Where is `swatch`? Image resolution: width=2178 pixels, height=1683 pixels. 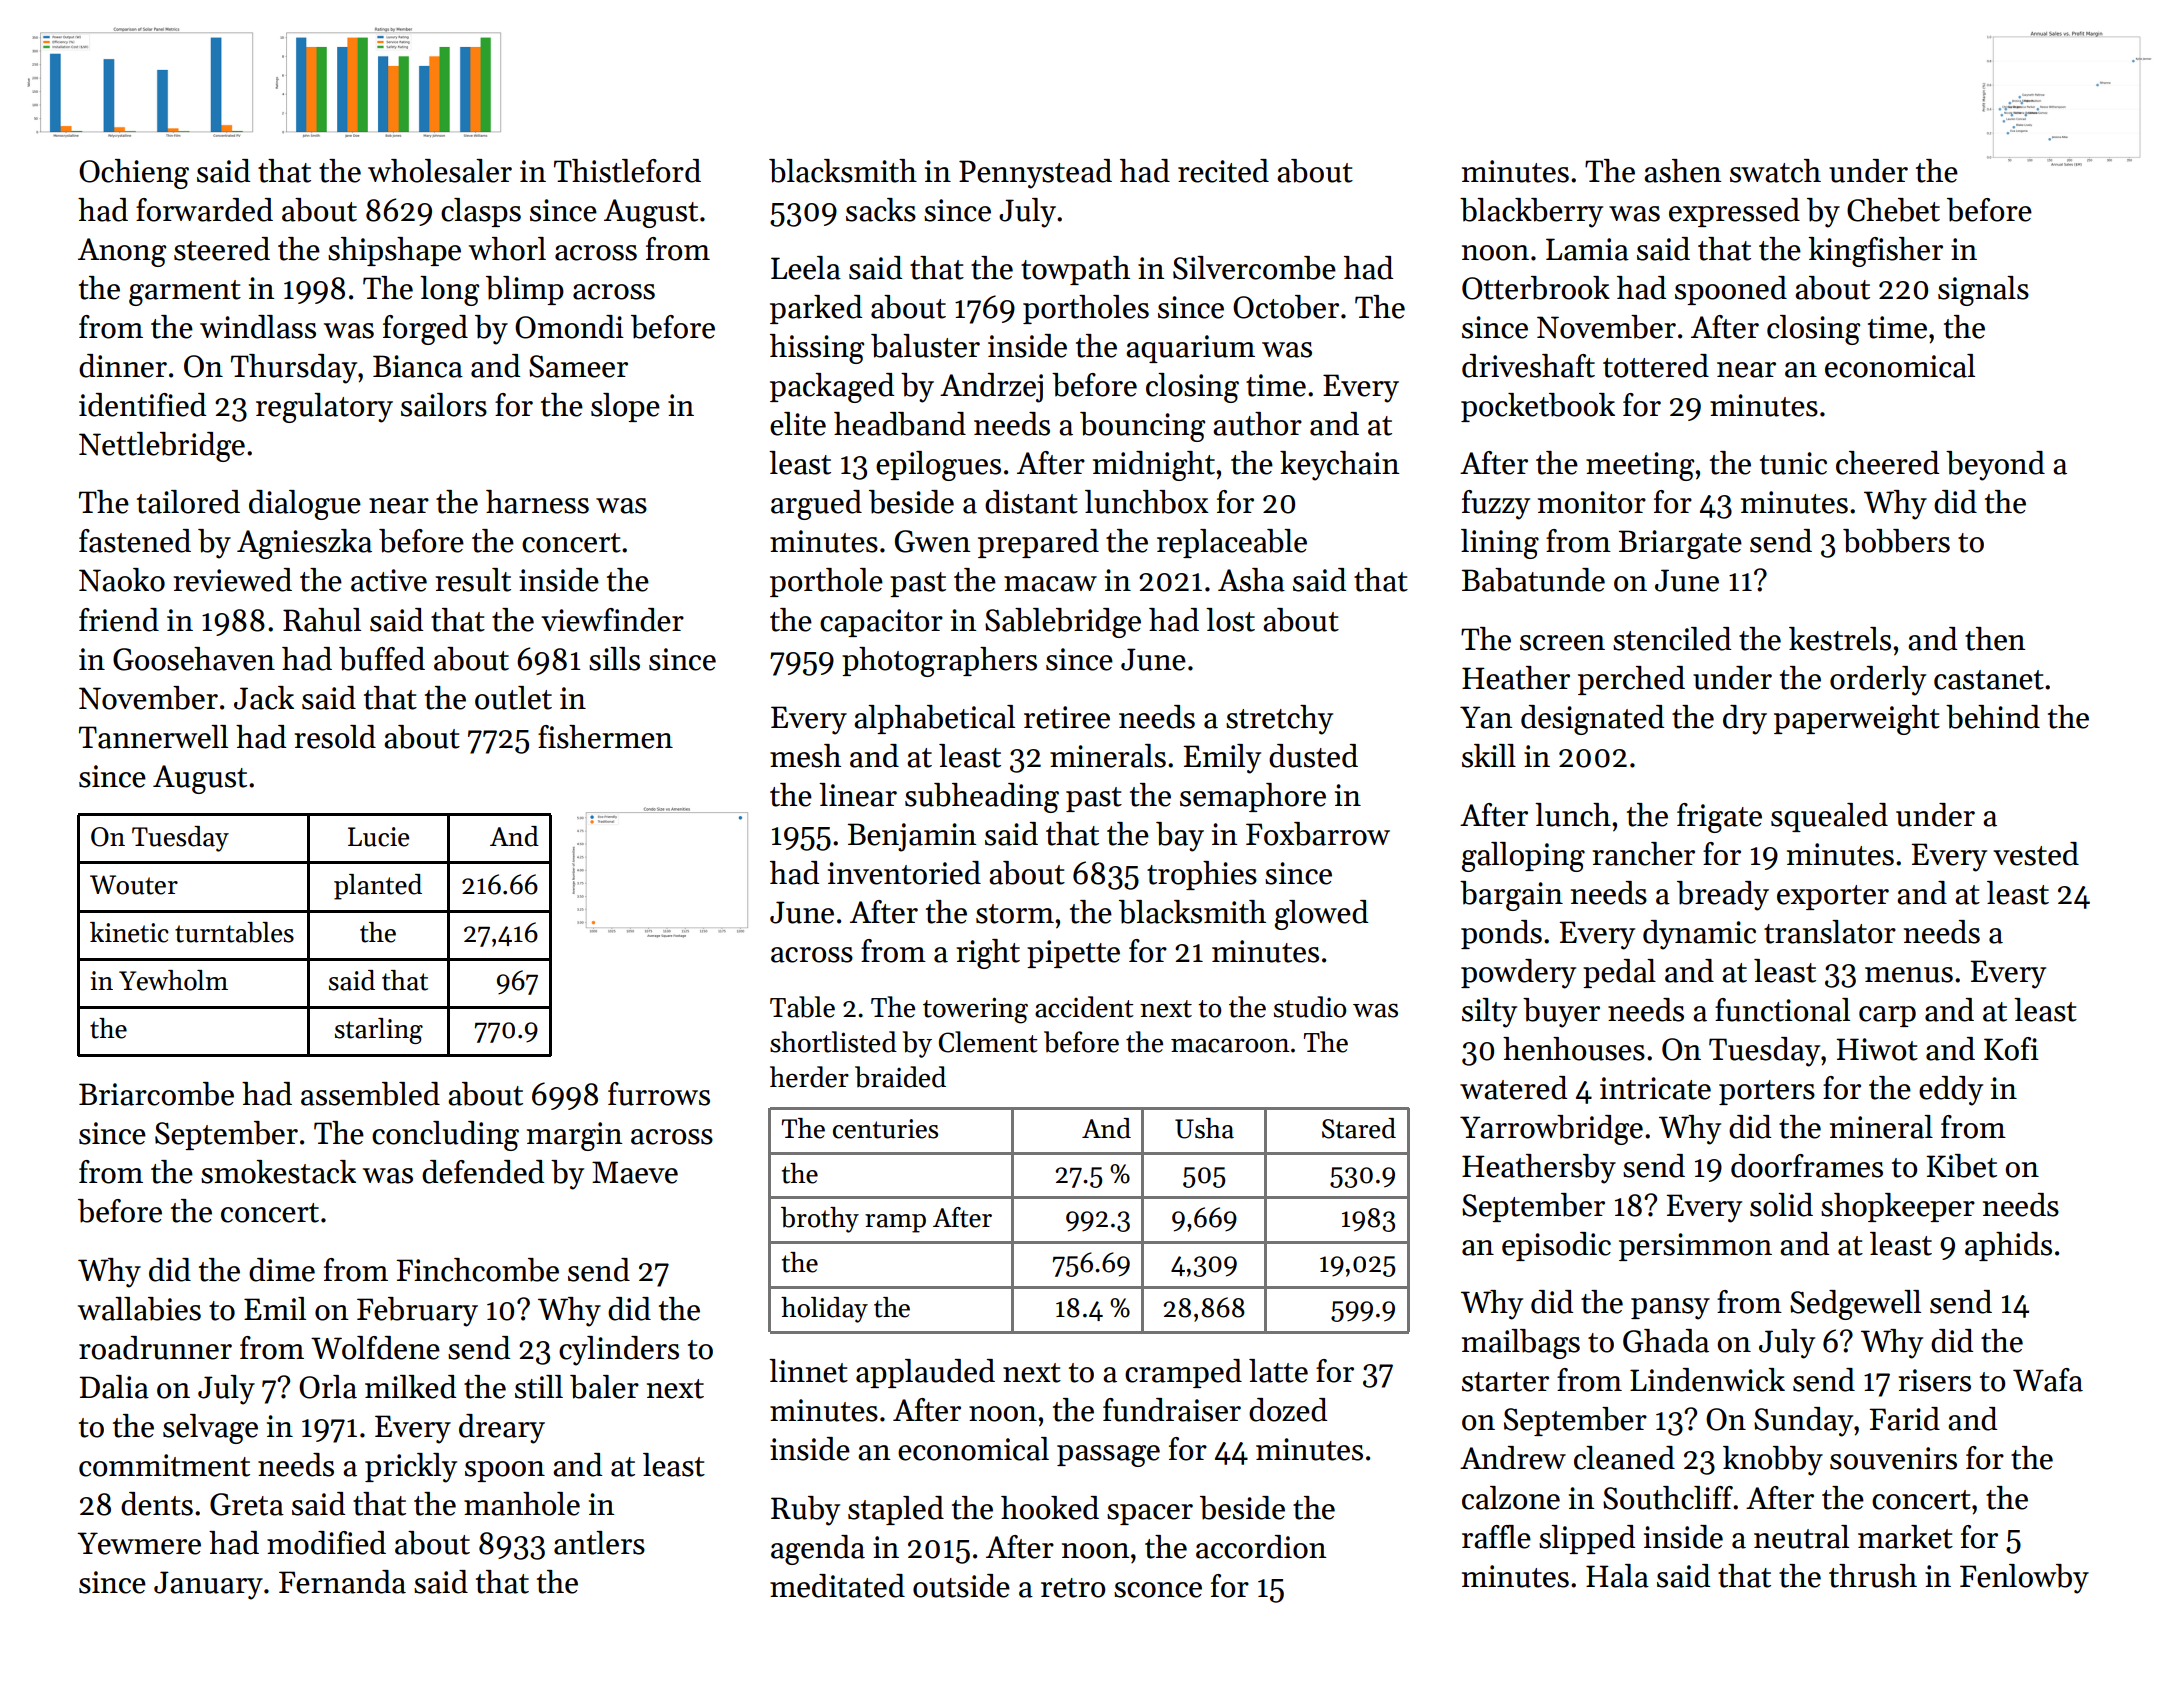
swatch is located at coordinates (1775, 171).
